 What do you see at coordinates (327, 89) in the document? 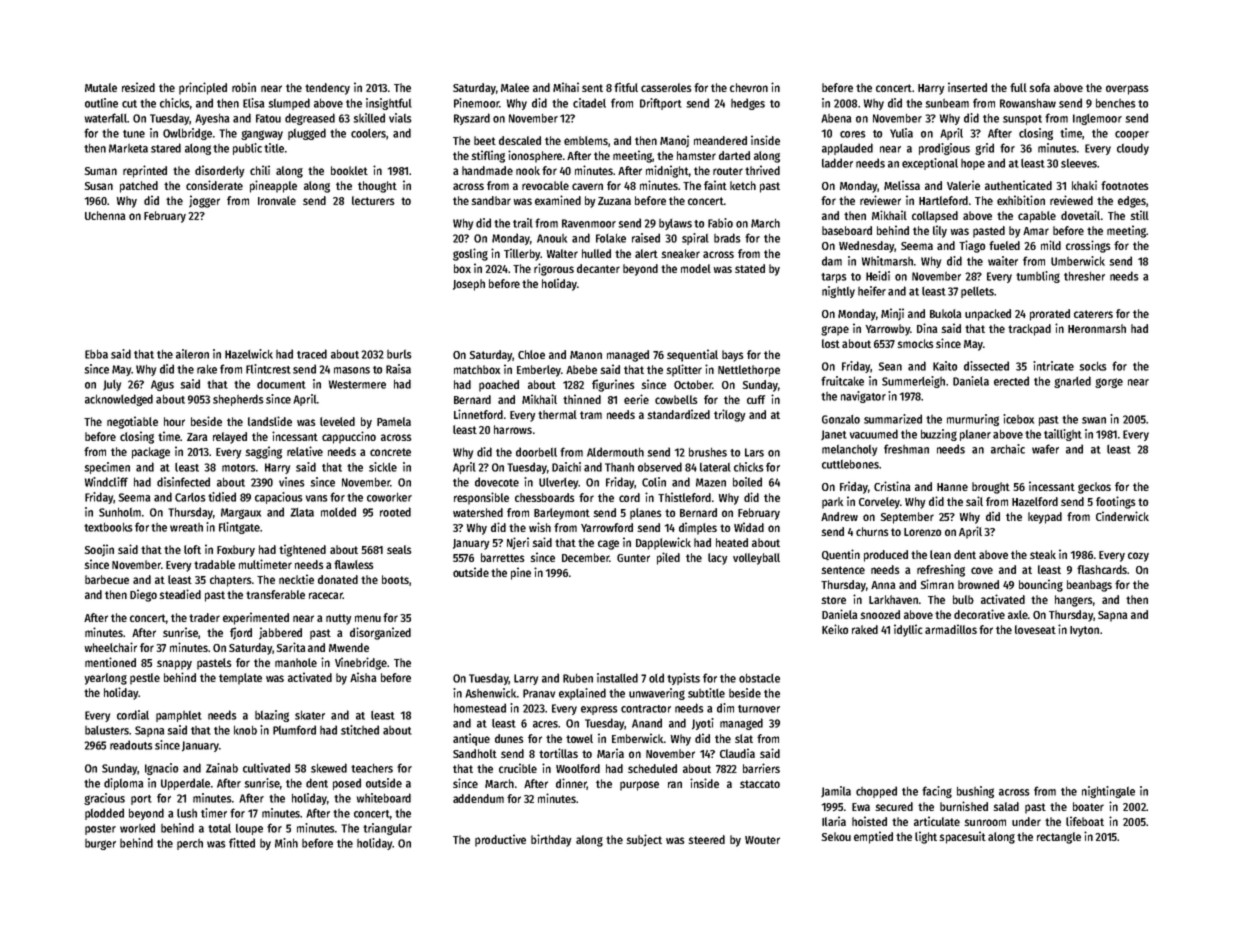
I see `tendency` at bounding box center [327, 89].
